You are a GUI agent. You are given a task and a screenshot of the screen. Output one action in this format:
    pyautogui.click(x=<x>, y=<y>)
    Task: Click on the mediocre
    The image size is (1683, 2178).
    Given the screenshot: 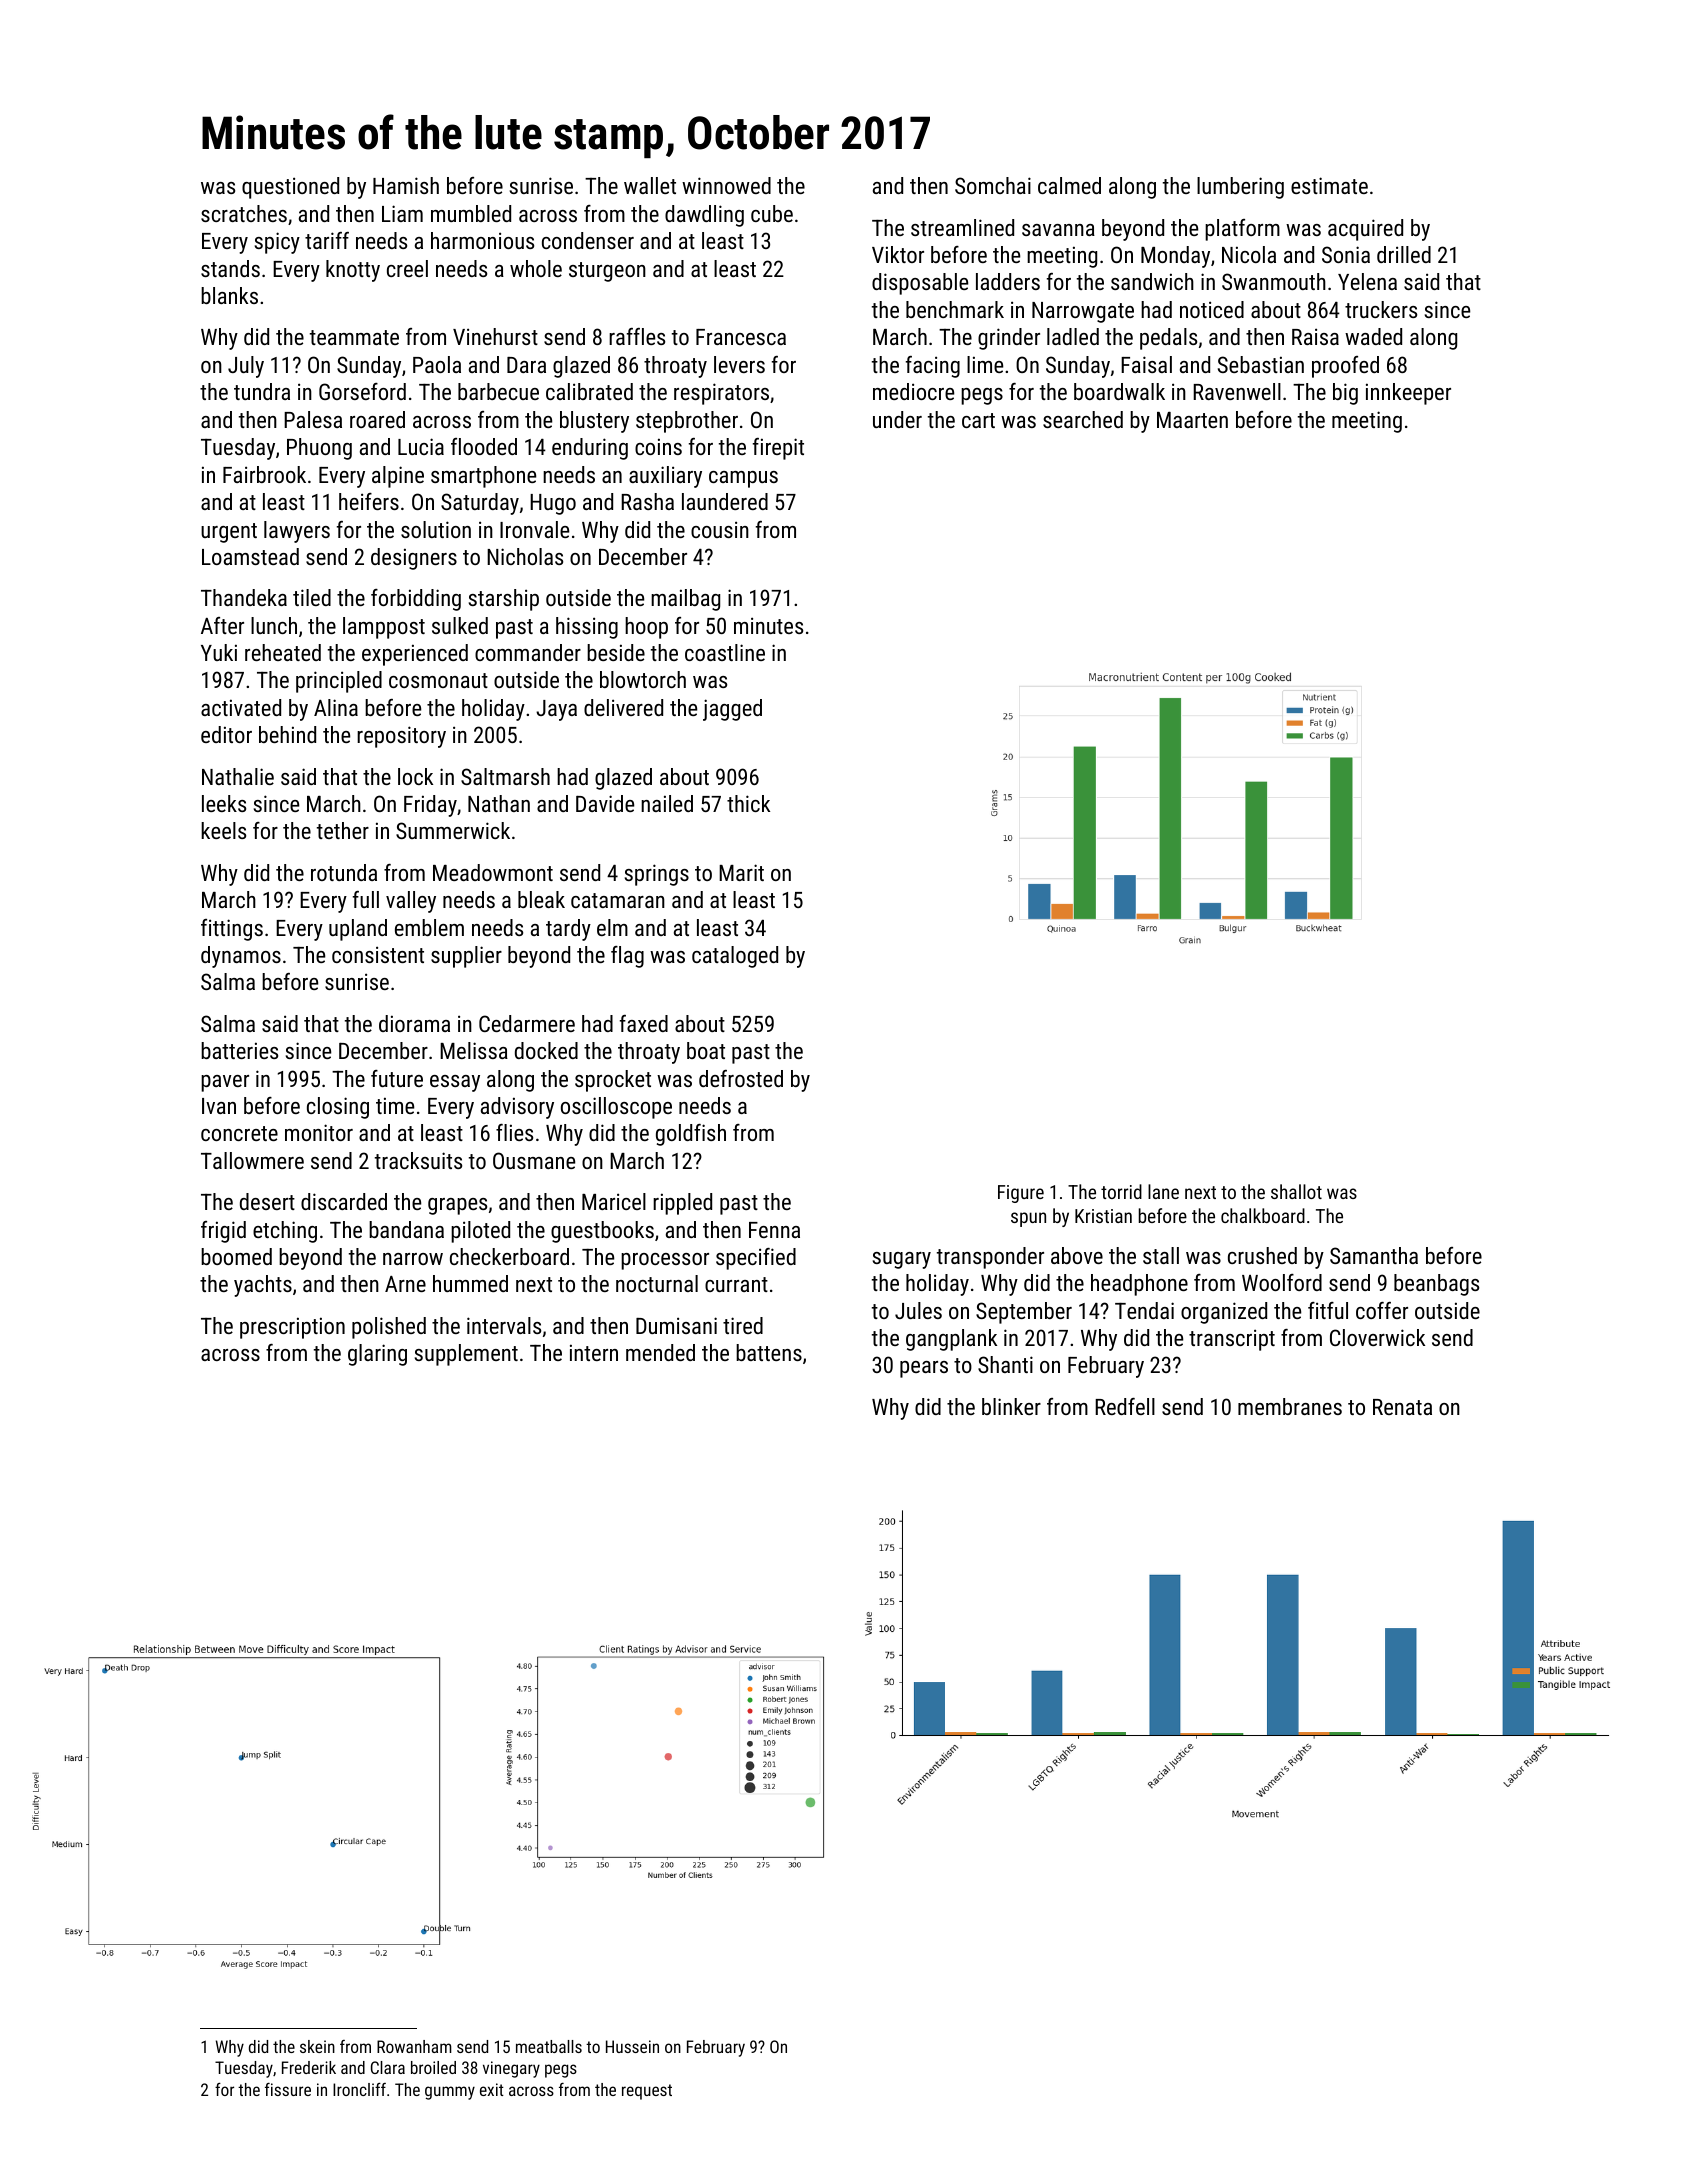 What is the action you would take?
    pyautogui.click(x=913, y=391)
